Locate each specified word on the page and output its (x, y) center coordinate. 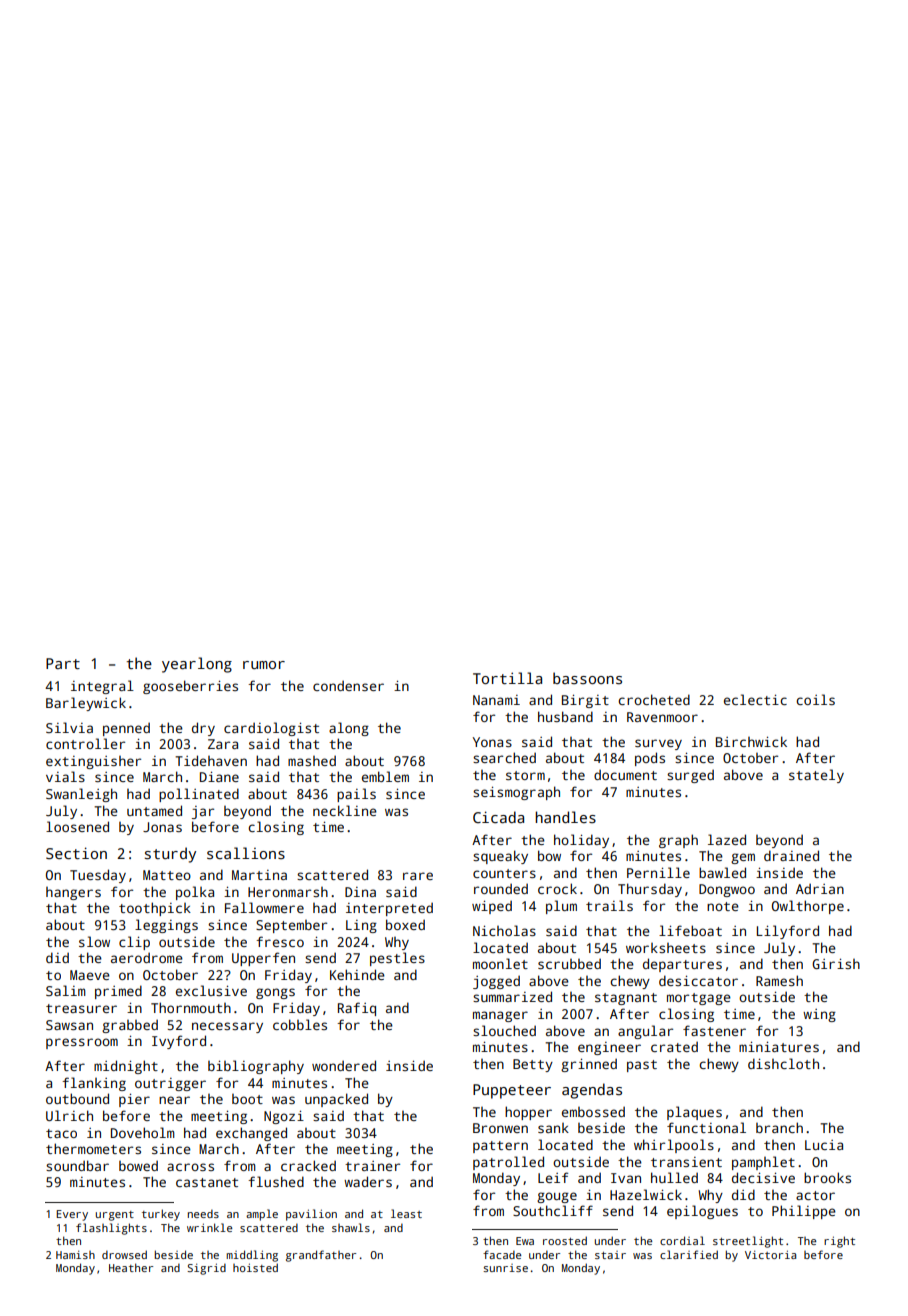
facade (502, 1254)
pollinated (199, 795)
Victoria (770, 1254)
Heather (131, 1267)
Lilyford (788, 932)
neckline (345, 810)
